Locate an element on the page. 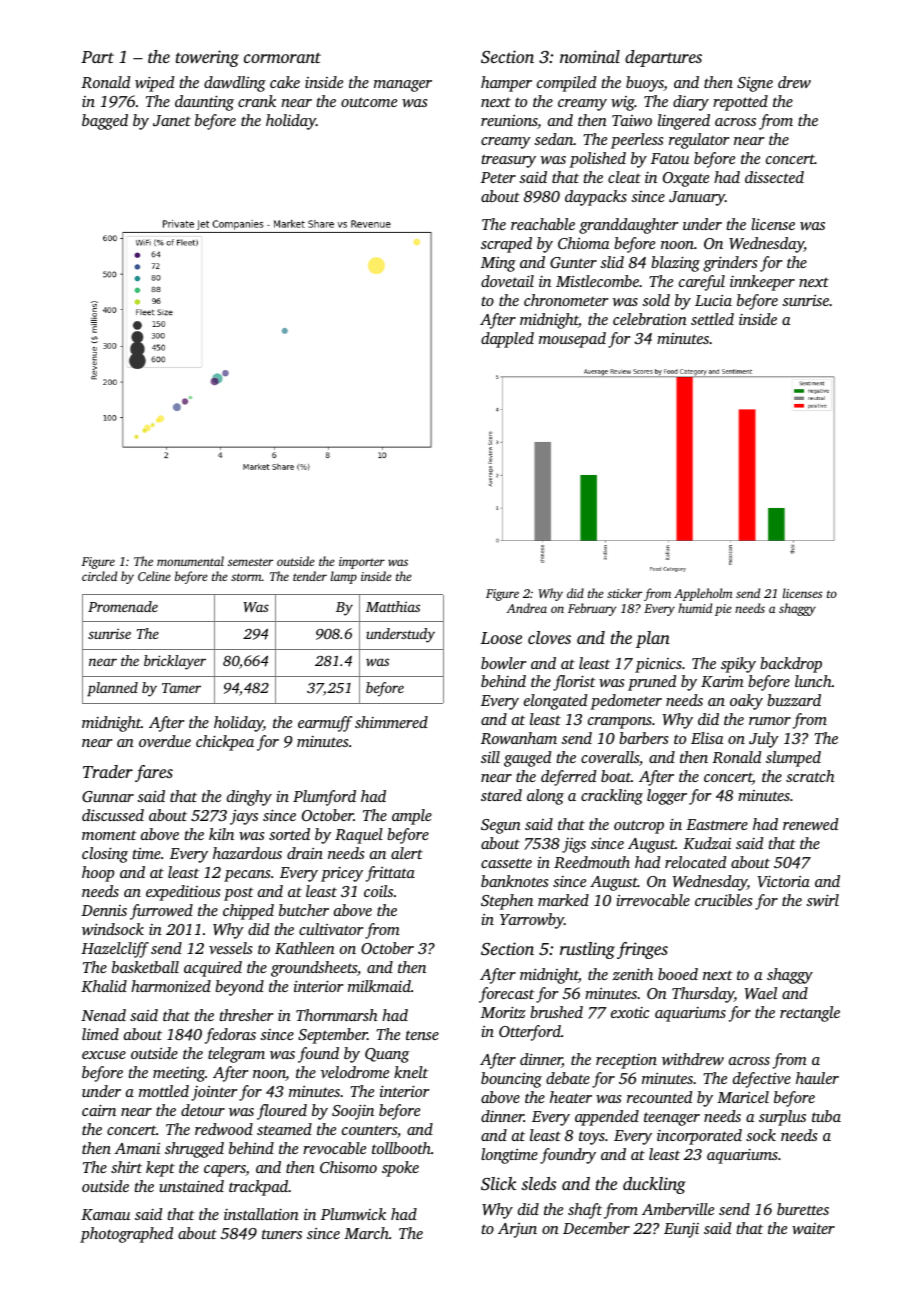 The width and height of the image is (924, 1314). settled is located at coordinates (712, 319).
